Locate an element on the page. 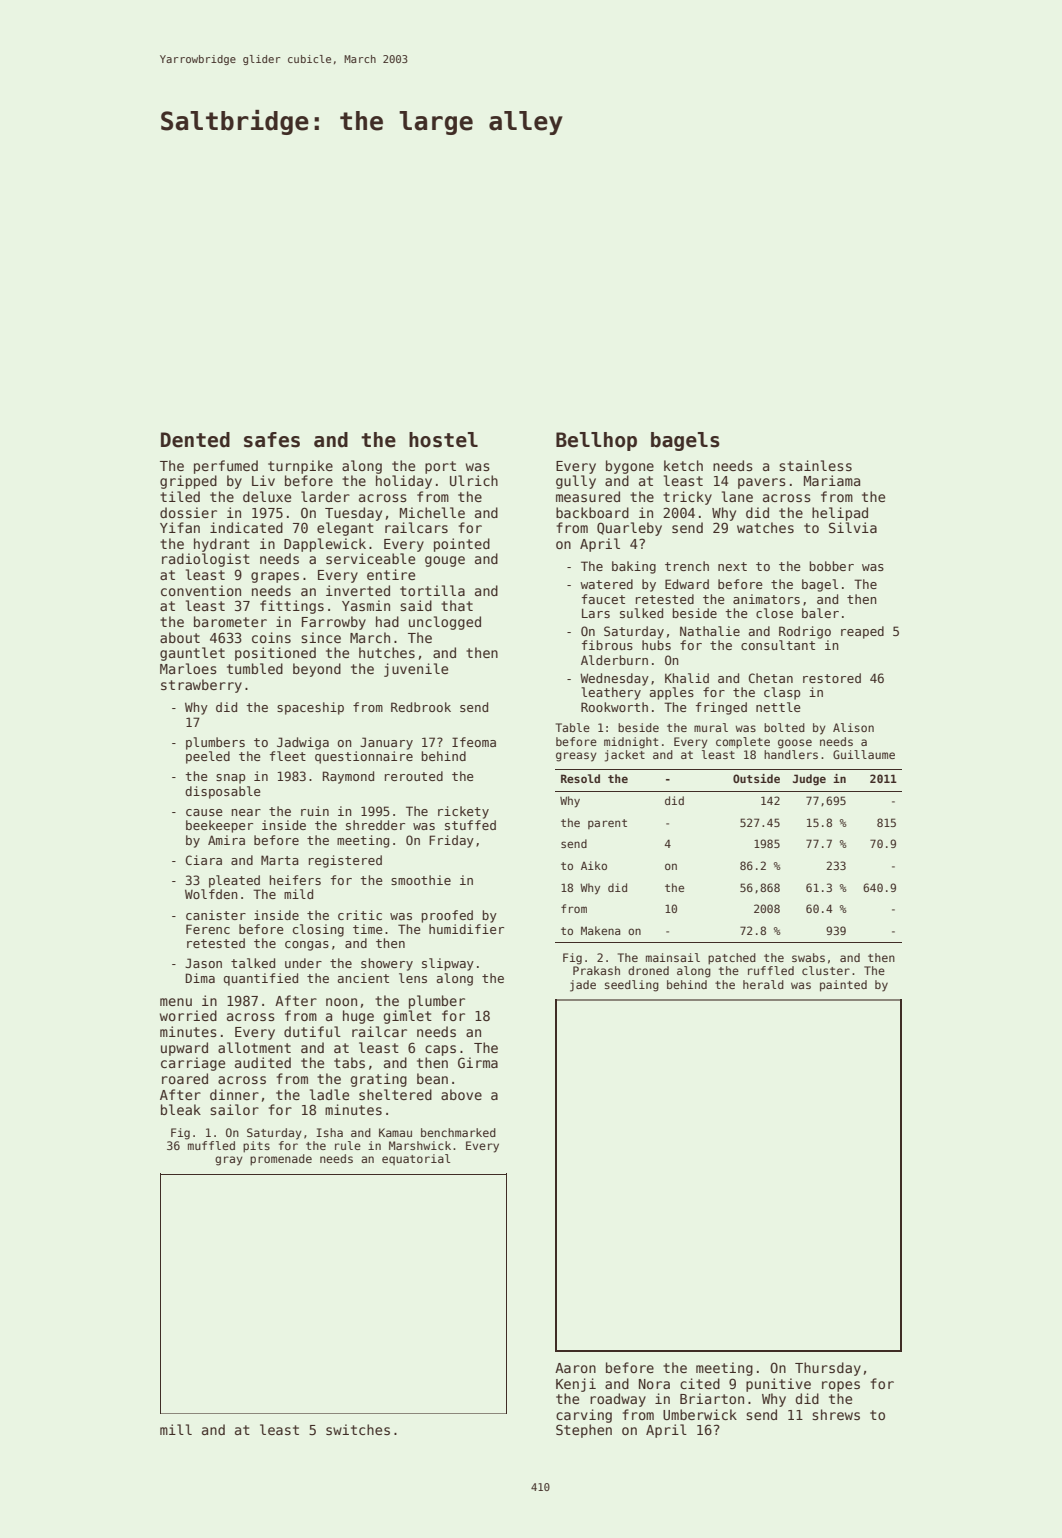 The width and height of the image is (1062, 1538). promenade is located at coordinates (281, 1160).
